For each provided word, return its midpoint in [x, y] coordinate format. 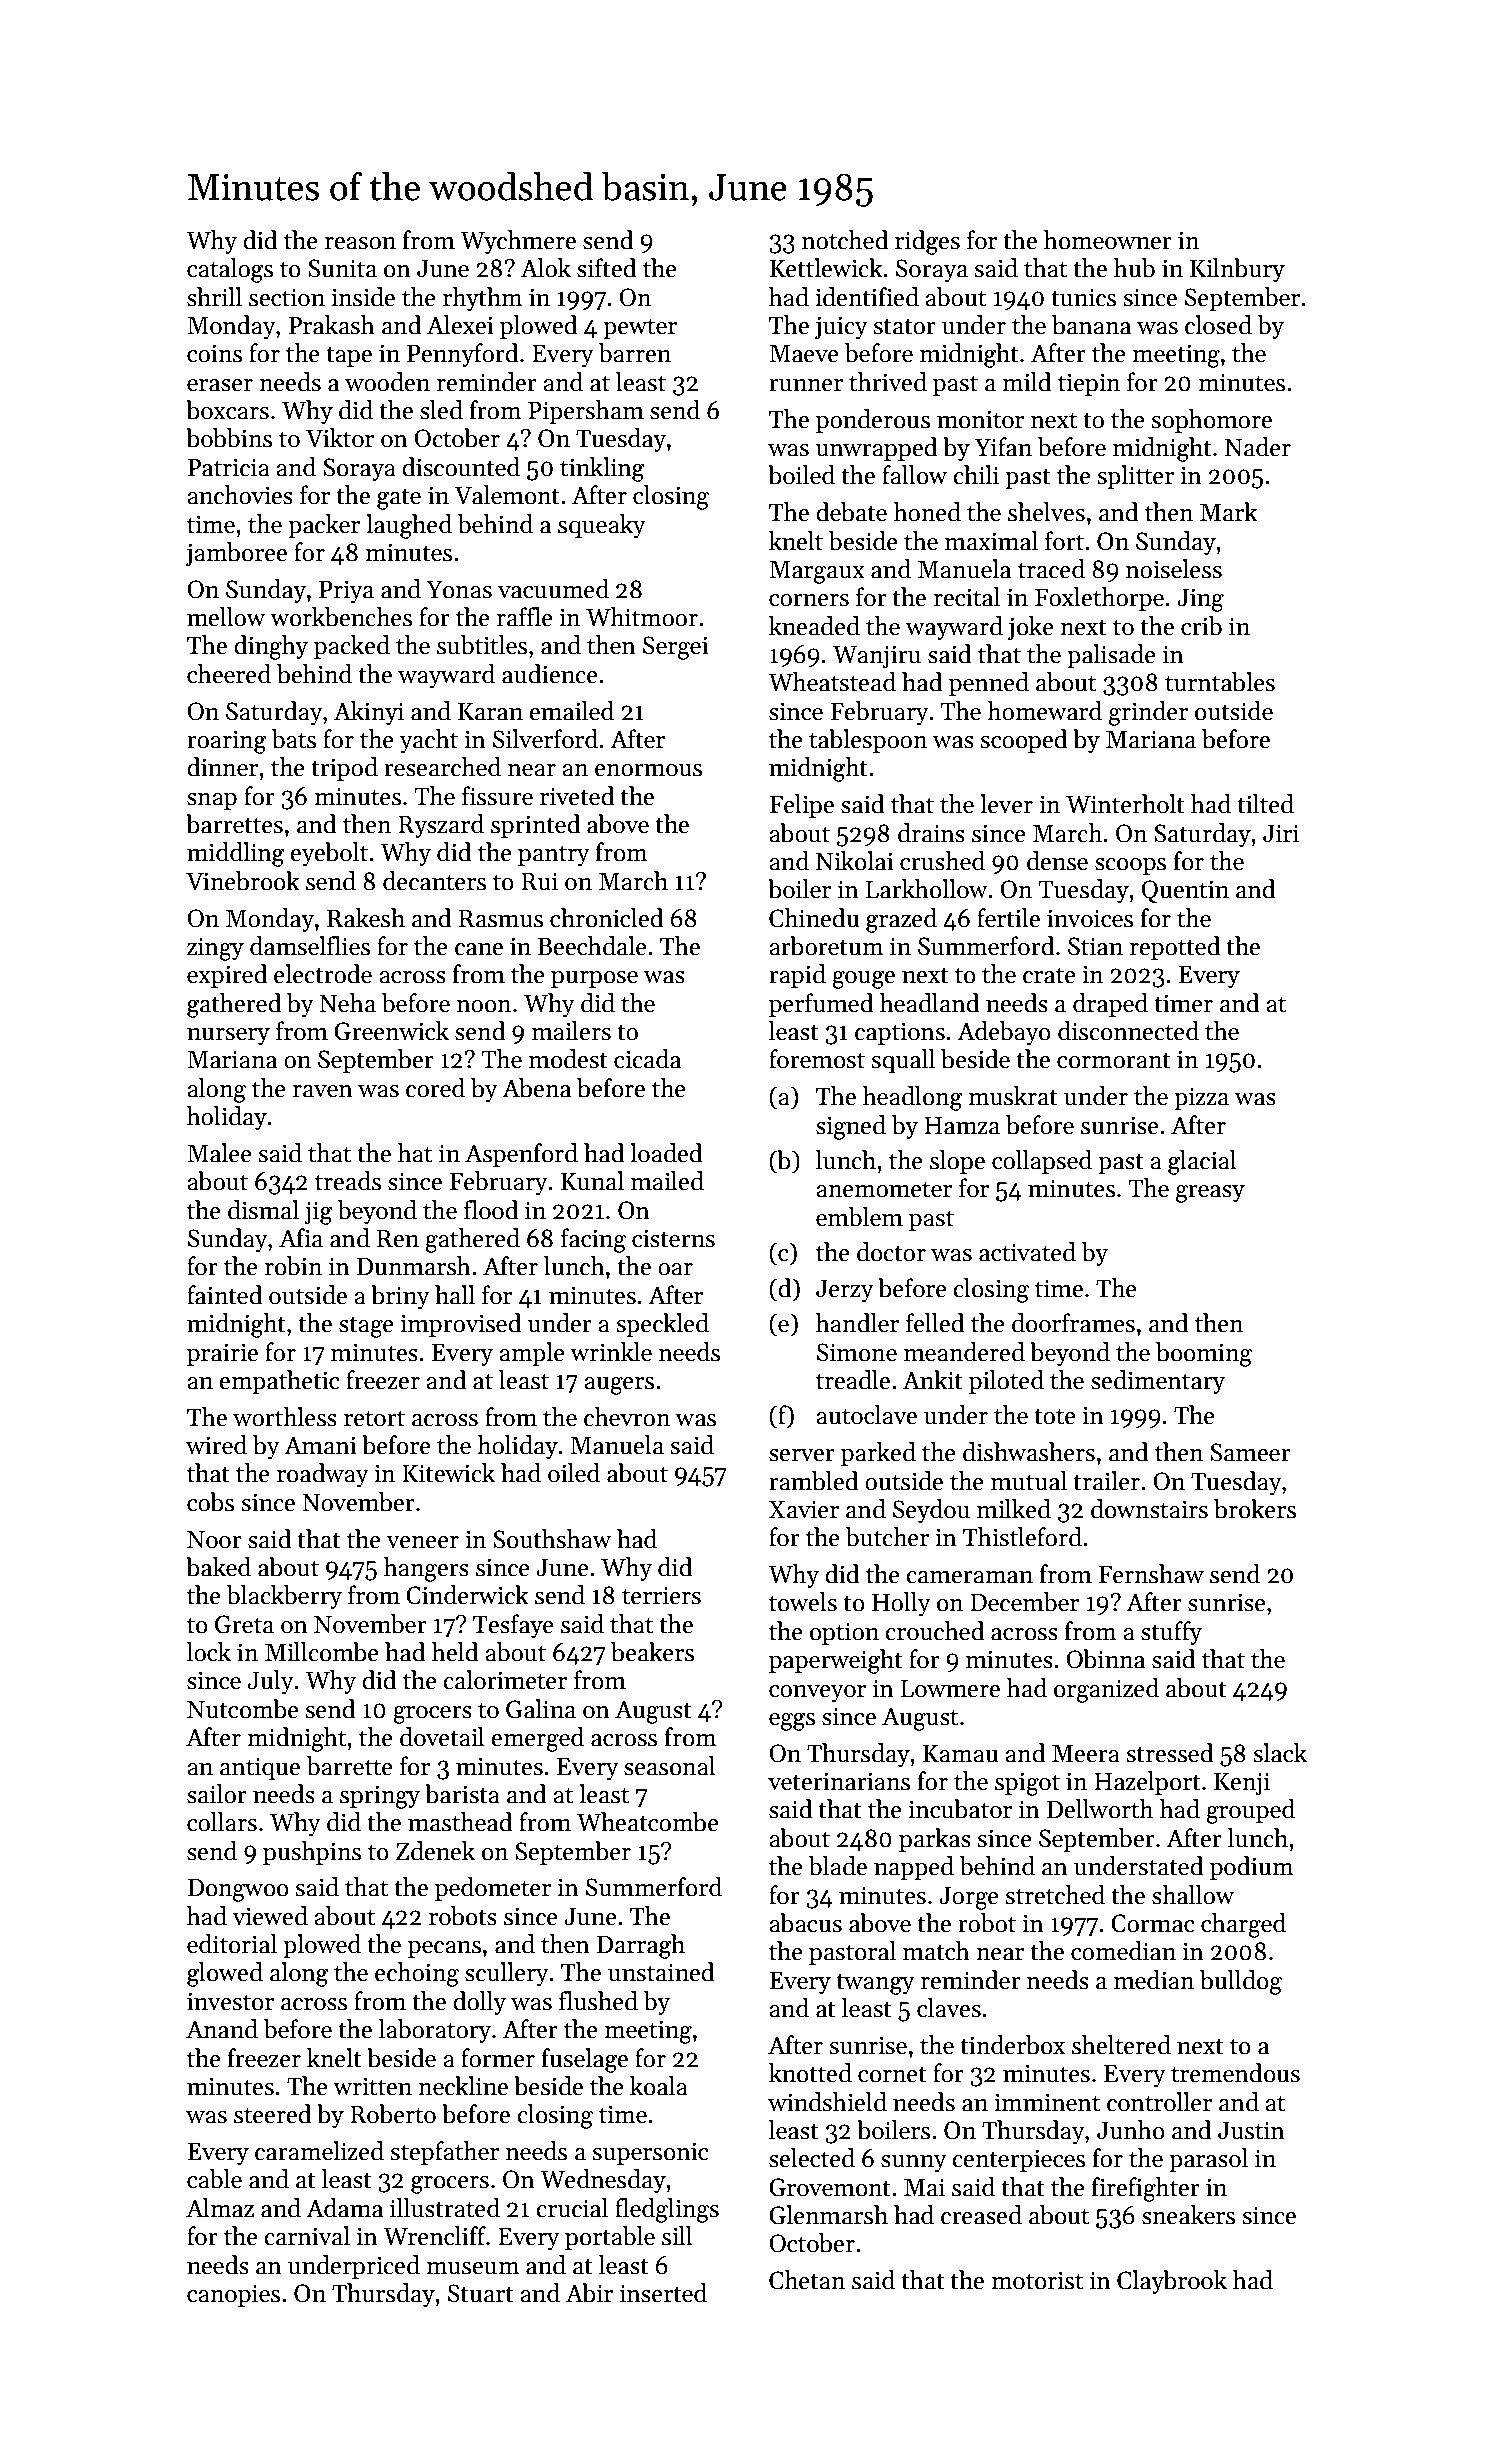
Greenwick [391, 1031]
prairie [222, 1354]
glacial [1202, 1162]
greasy [1210, 1194]
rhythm [483, 299]
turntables [1220, 682]
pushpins [312, 1853]
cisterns [673, 1238]
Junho [1131, 2130]
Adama [344, 2208]
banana [1091, 325]
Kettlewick [826, 268]
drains [931, 833]
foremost [817, 1059]
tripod [344, 769]
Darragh [641, 1946]
